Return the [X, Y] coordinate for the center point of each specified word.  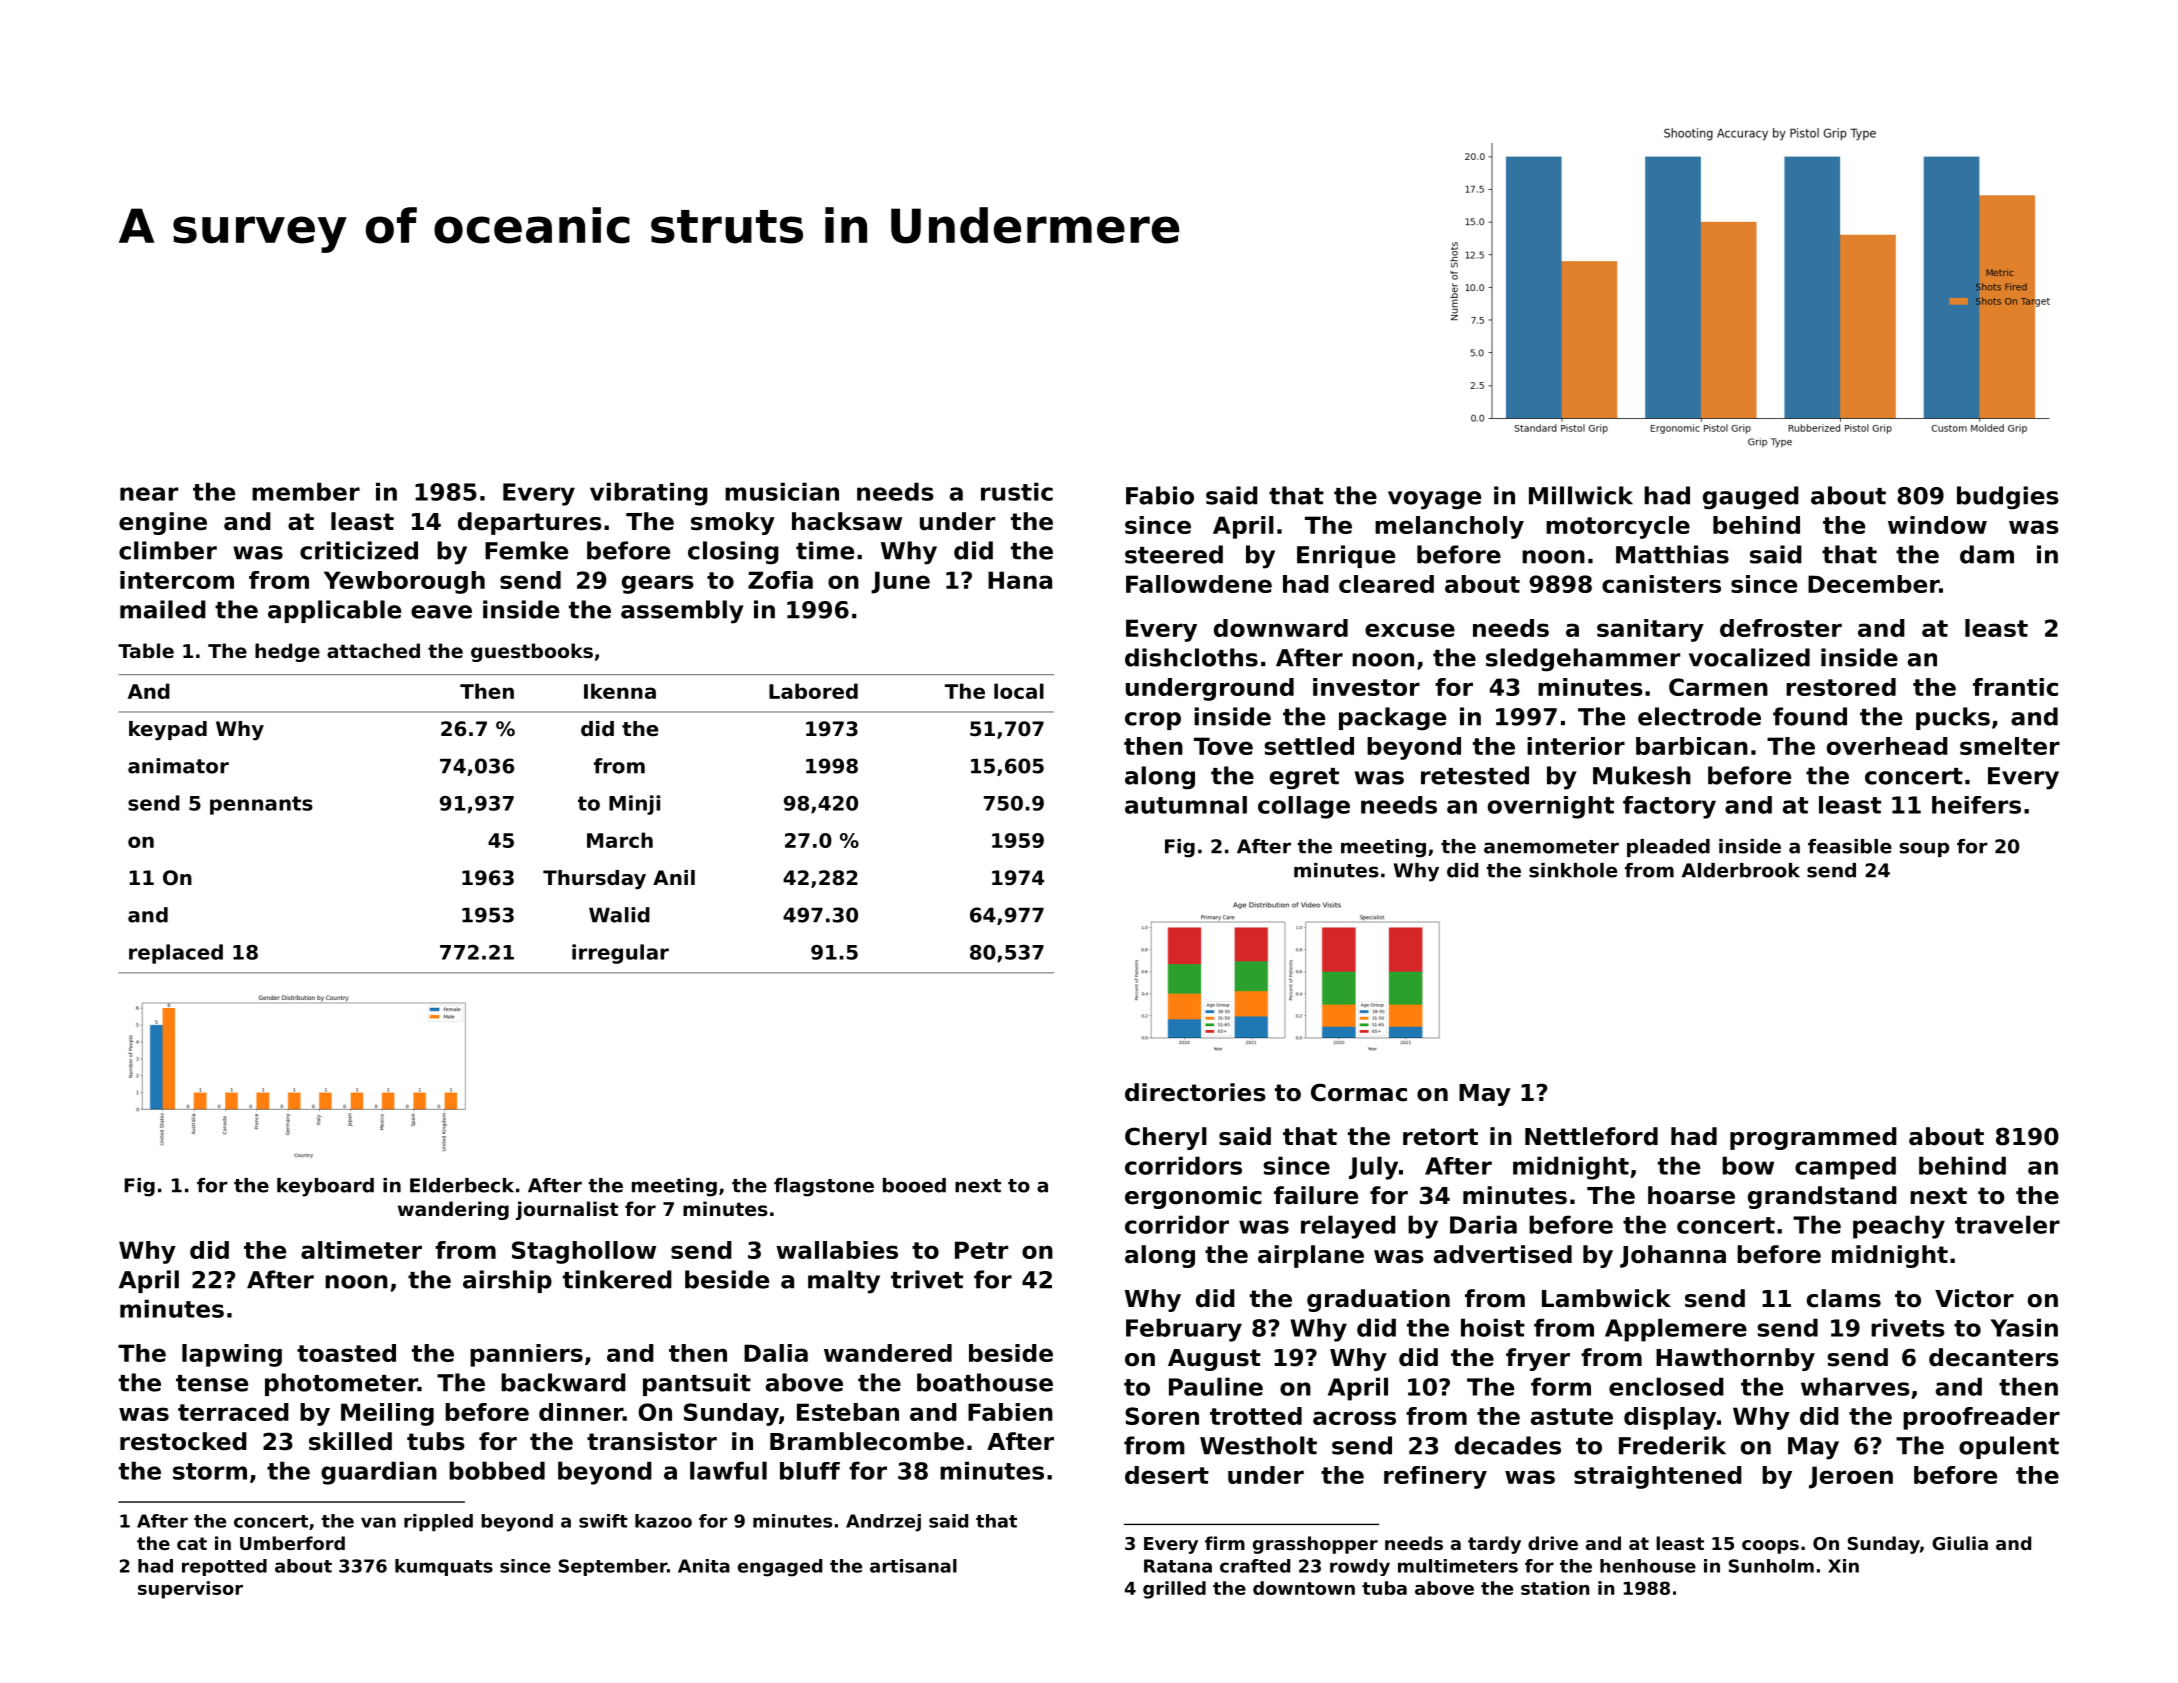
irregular [620, 954]
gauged [1751, 498]
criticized [359, 550]
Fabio [1160, 495]
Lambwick [1606, 1298]
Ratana [1178, 1566]
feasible [1850, 846]
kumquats [444, 1567]
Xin [1843, 1566]
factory [1669, 807]
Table [146, 650]
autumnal [1186, 805]
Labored [813, 691]
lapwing [232, 1355]
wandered [888, 1353]
